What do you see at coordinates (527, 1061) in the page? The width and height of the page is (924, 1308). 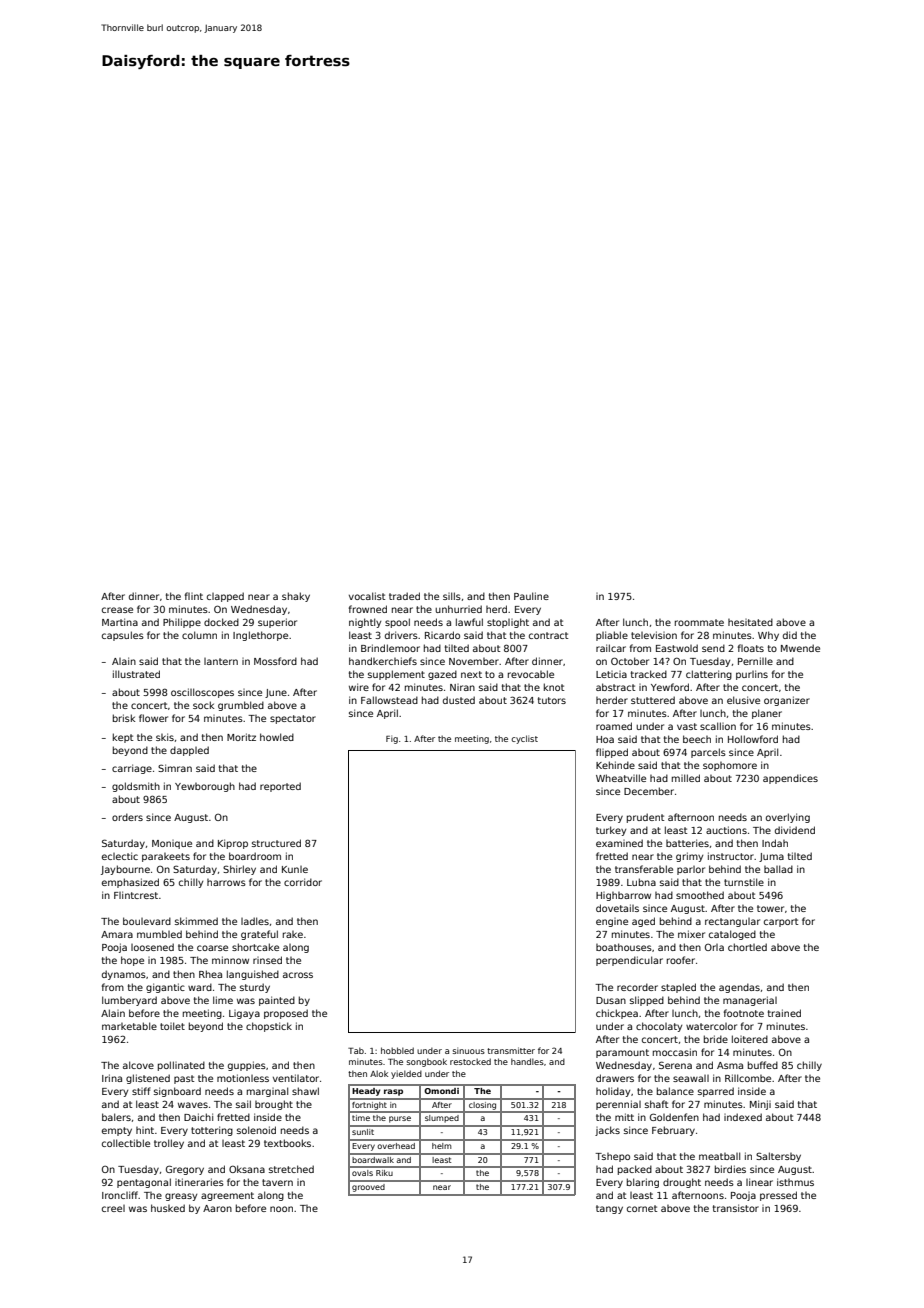 I see `handles` at bounding box center [527, 1061].
